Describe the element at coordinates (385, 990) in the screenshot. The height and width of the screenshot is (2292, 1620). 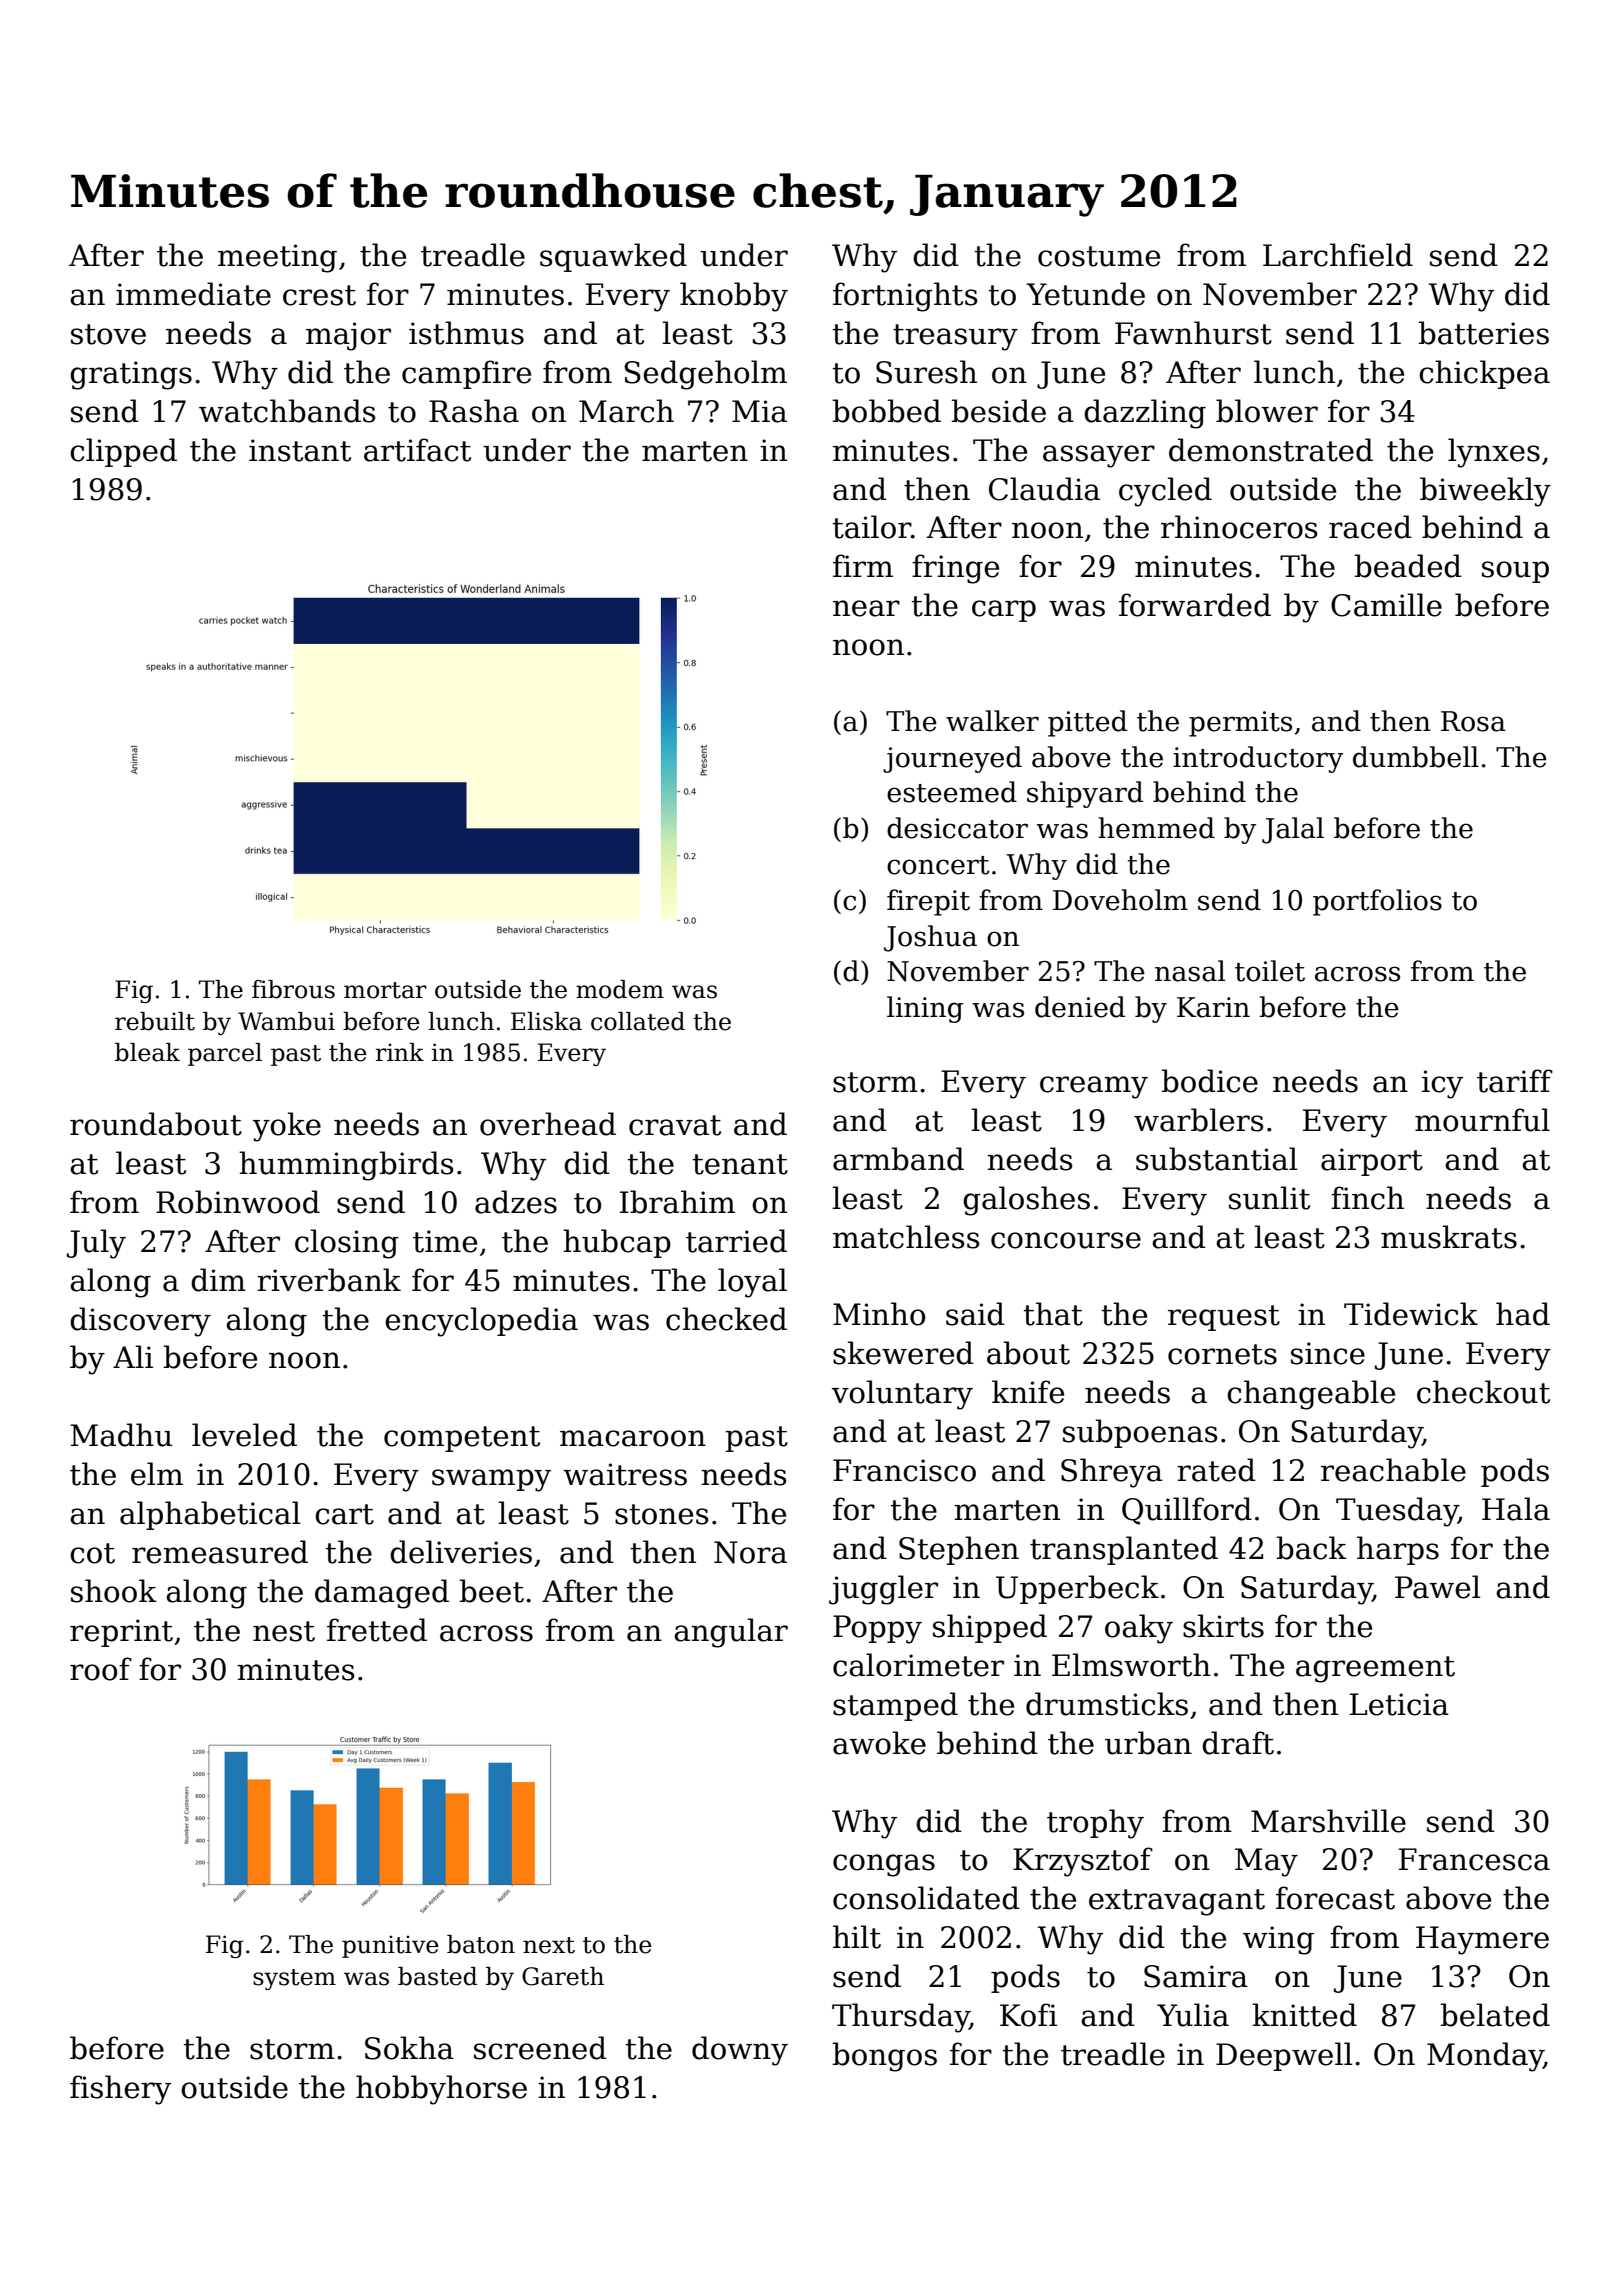
I see `mortar` at that location.
